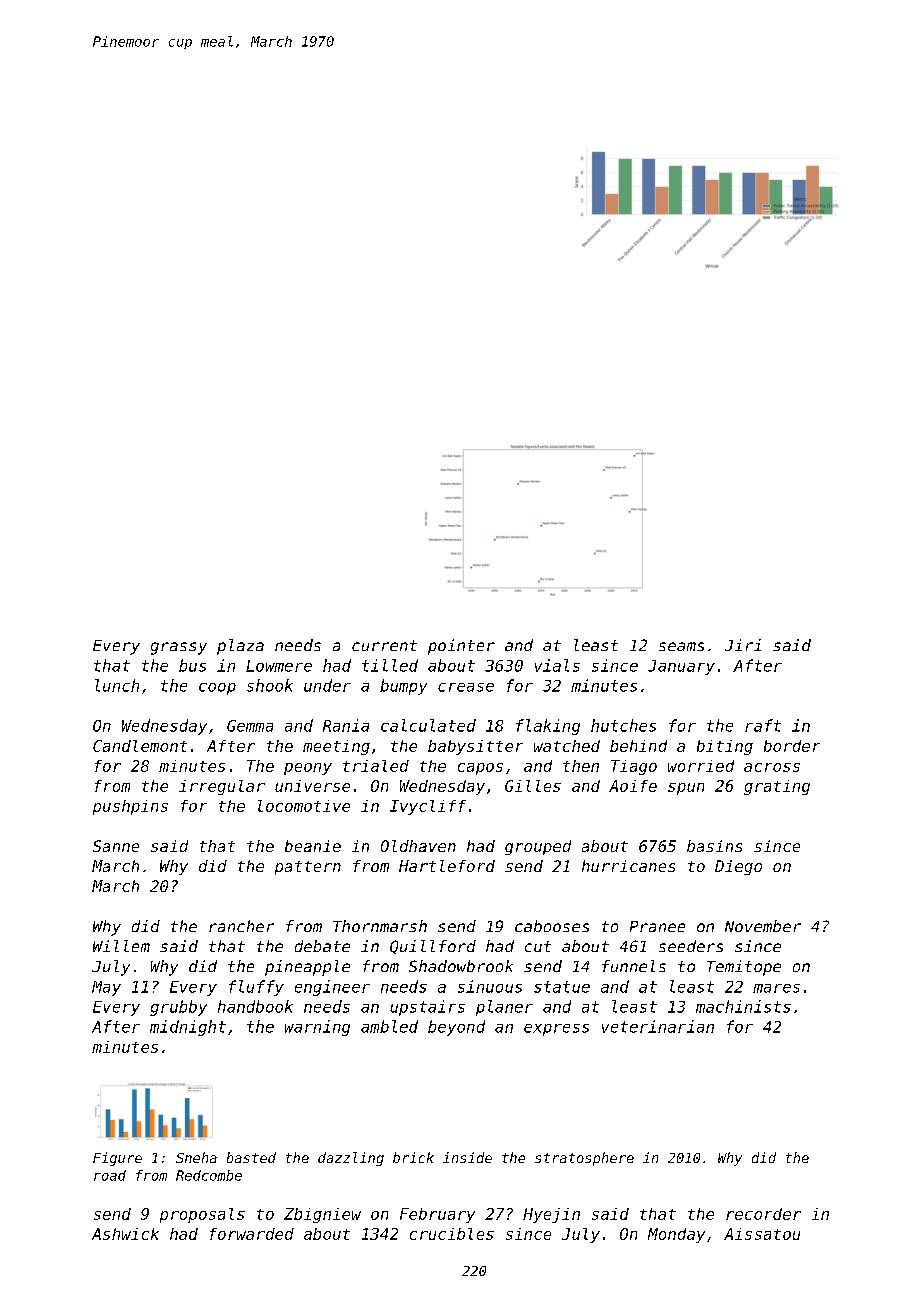  What do you see at coordinates (701, 766) in the image?
I see `worried` at bounding box center [701, 766].
